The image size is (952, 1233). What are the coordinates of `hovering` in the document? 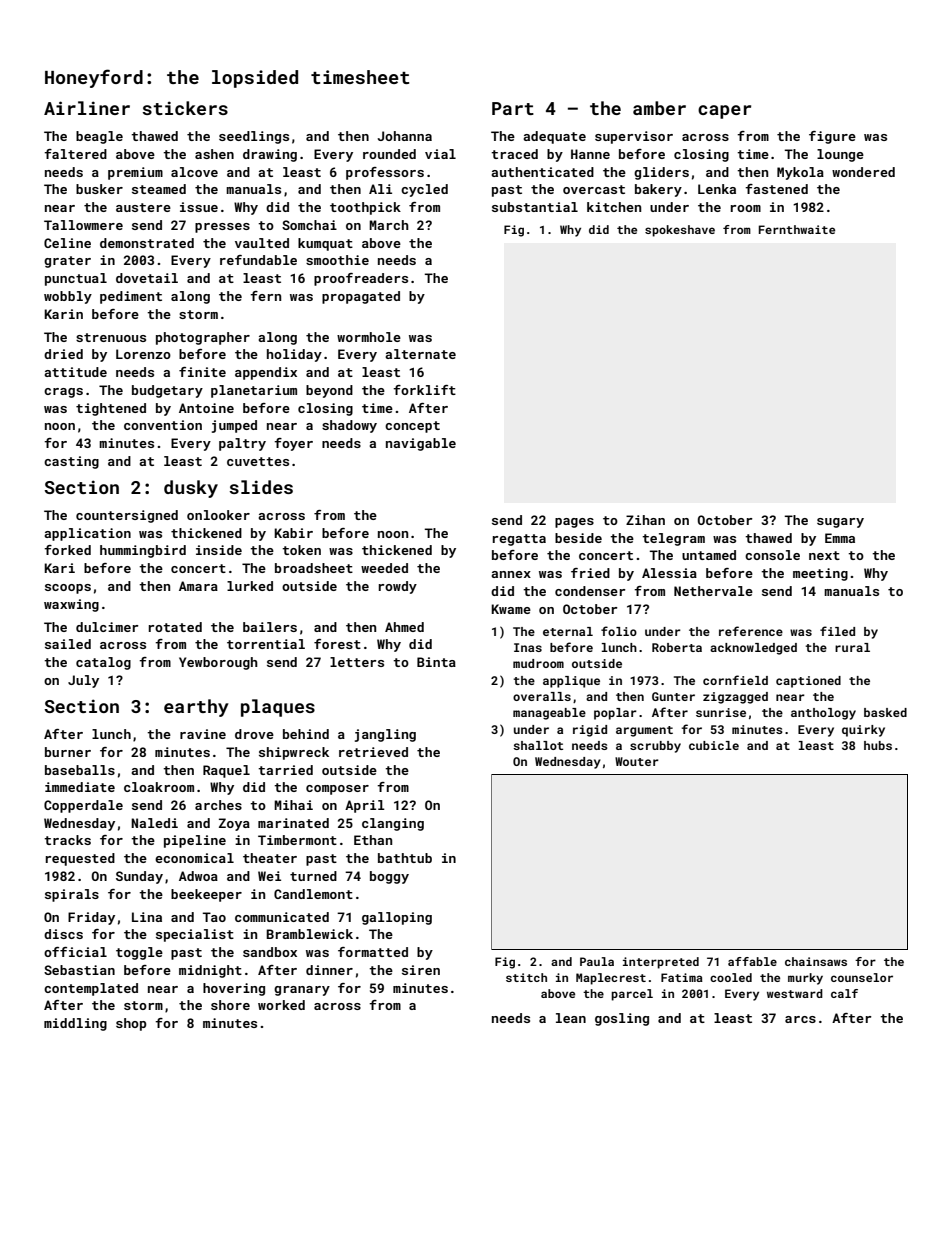 It's located at (234, 989).
